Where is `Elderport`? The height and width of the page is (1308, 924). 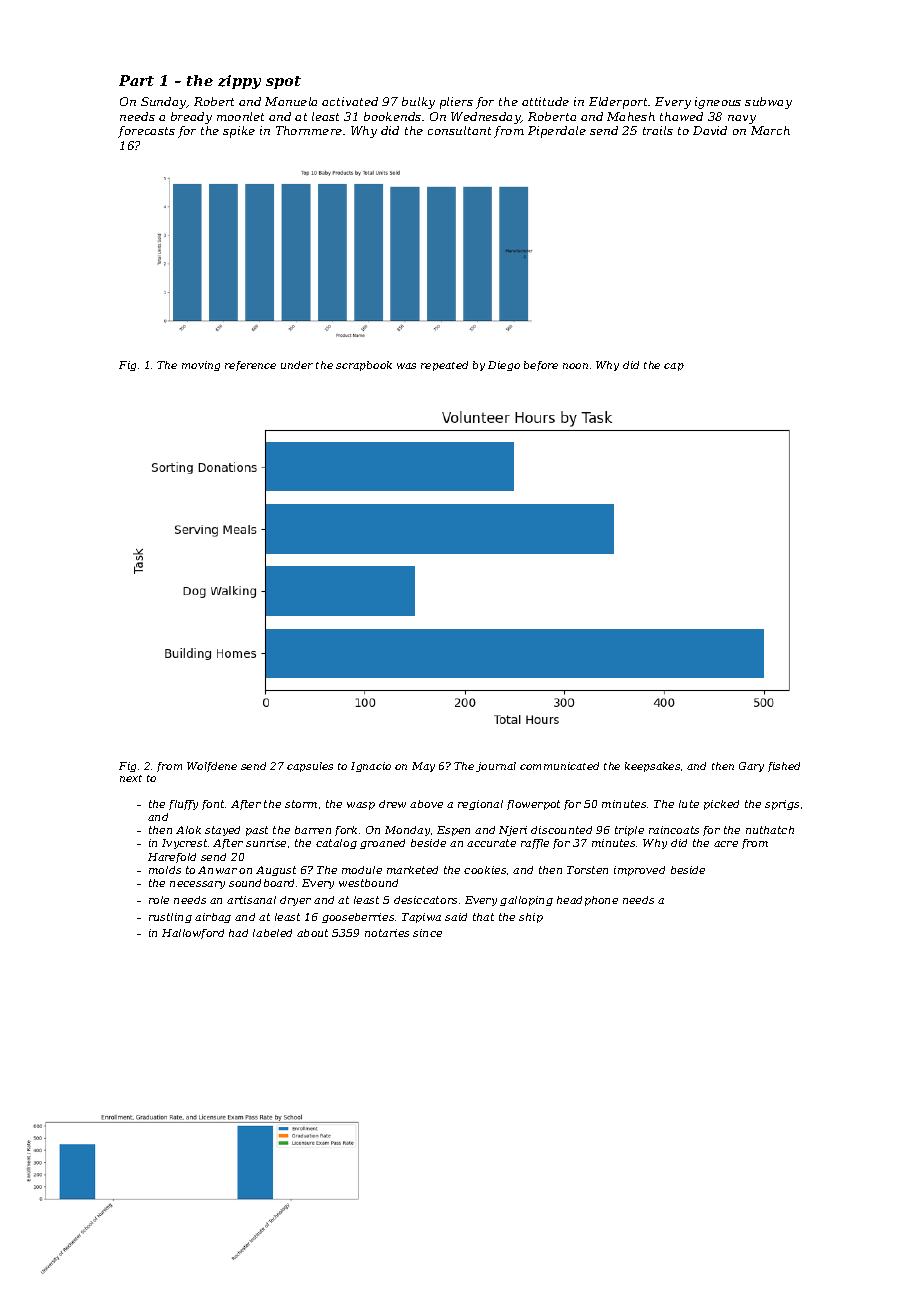 Elderport is located at coordinates (619, 103).
